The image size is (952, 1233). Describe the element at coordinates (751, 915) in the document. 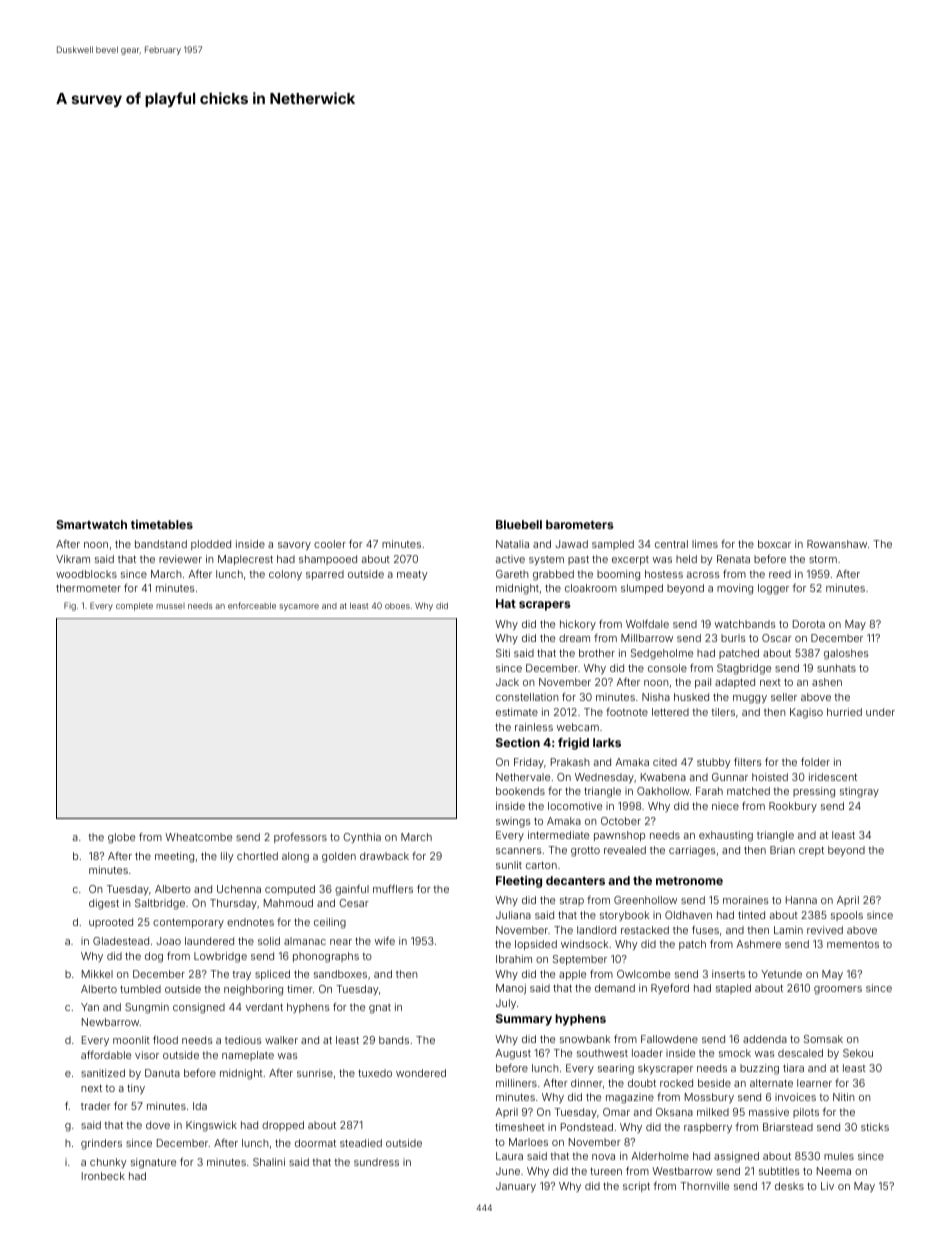

I see `tinted` at that location.
